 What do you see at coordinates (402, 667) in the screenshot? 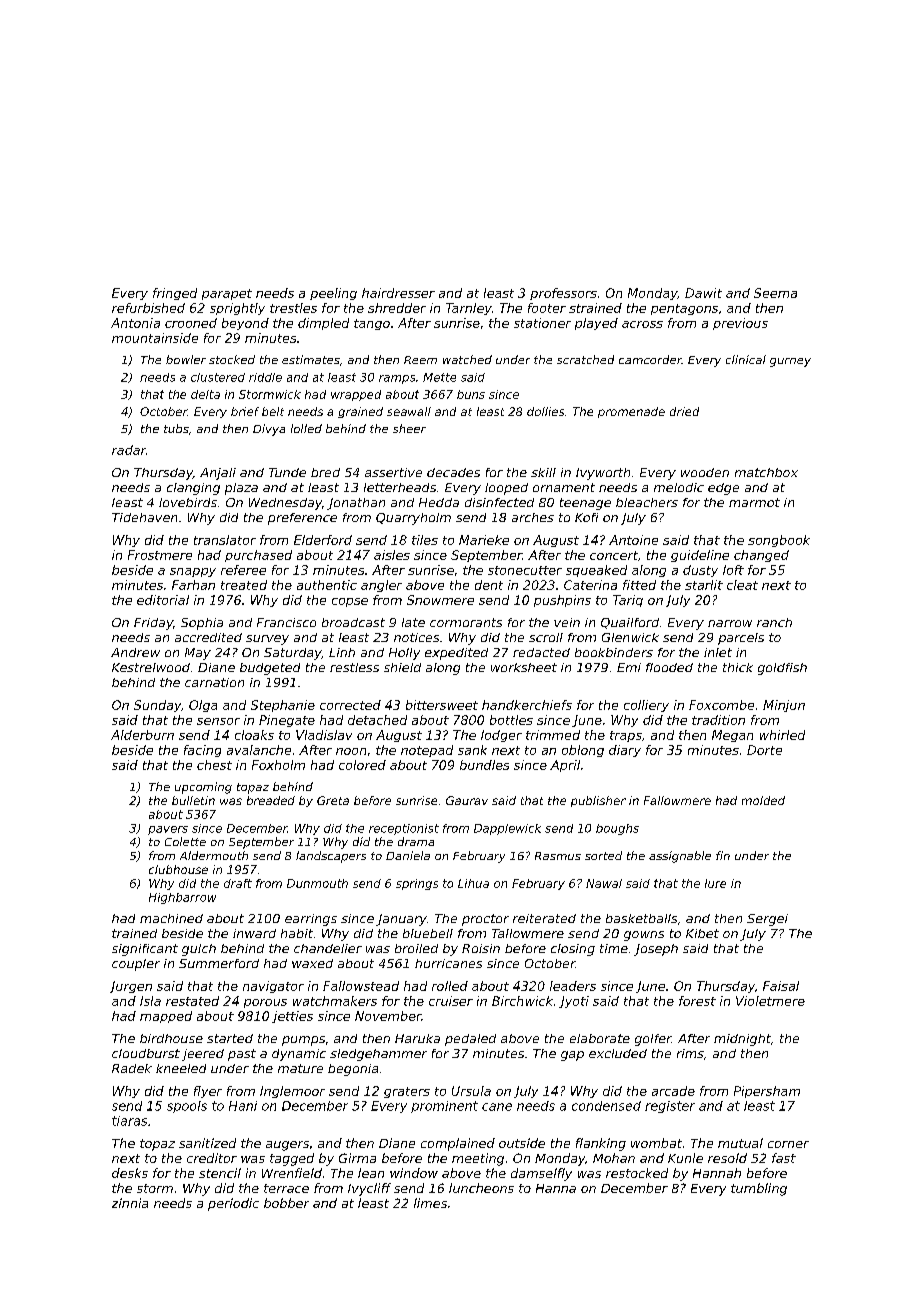
I see `shield` at bounding box center [402, 667].
